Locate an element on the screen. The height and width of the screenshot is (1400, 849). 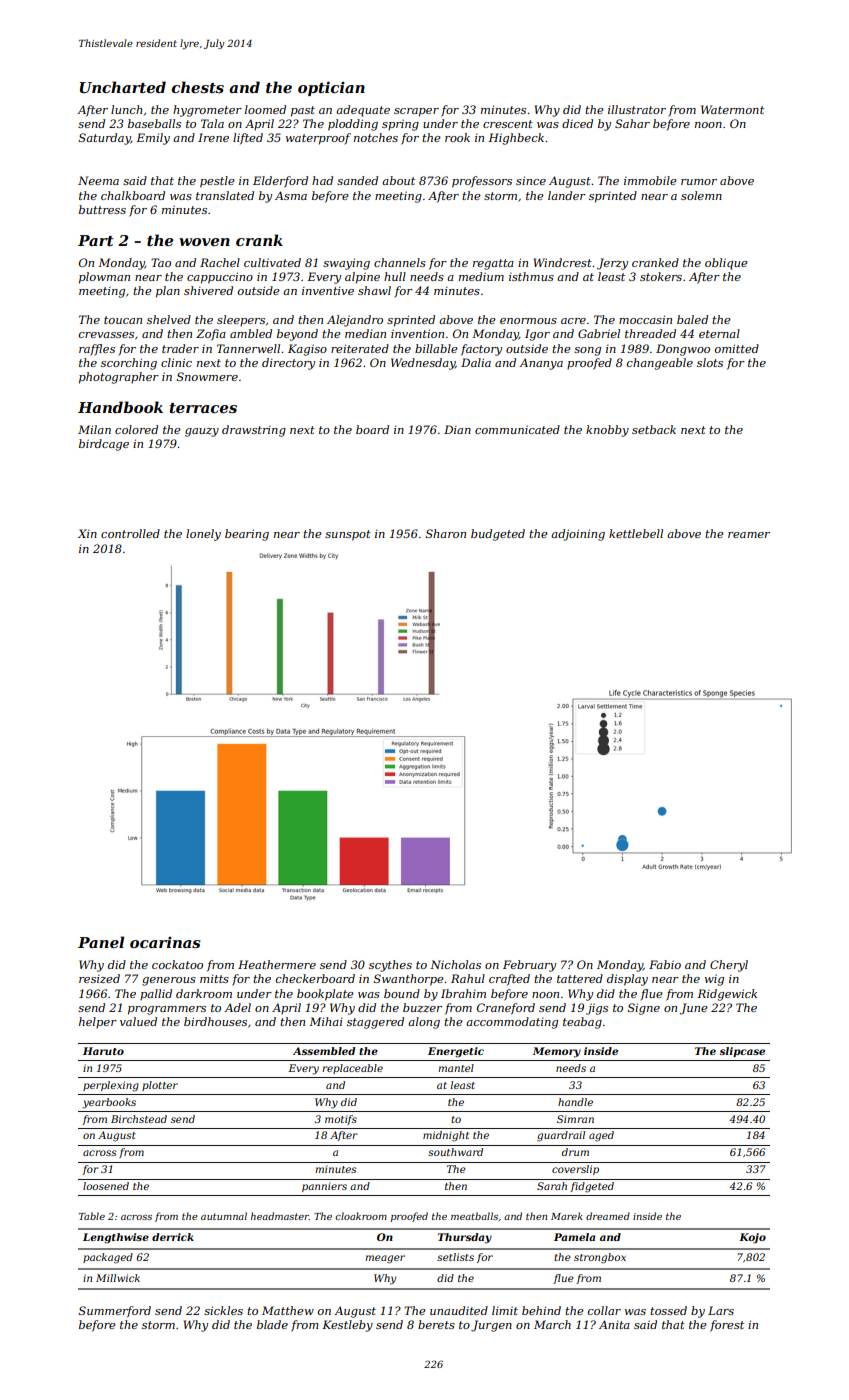
photographer is located at coordinates (119, 378).
